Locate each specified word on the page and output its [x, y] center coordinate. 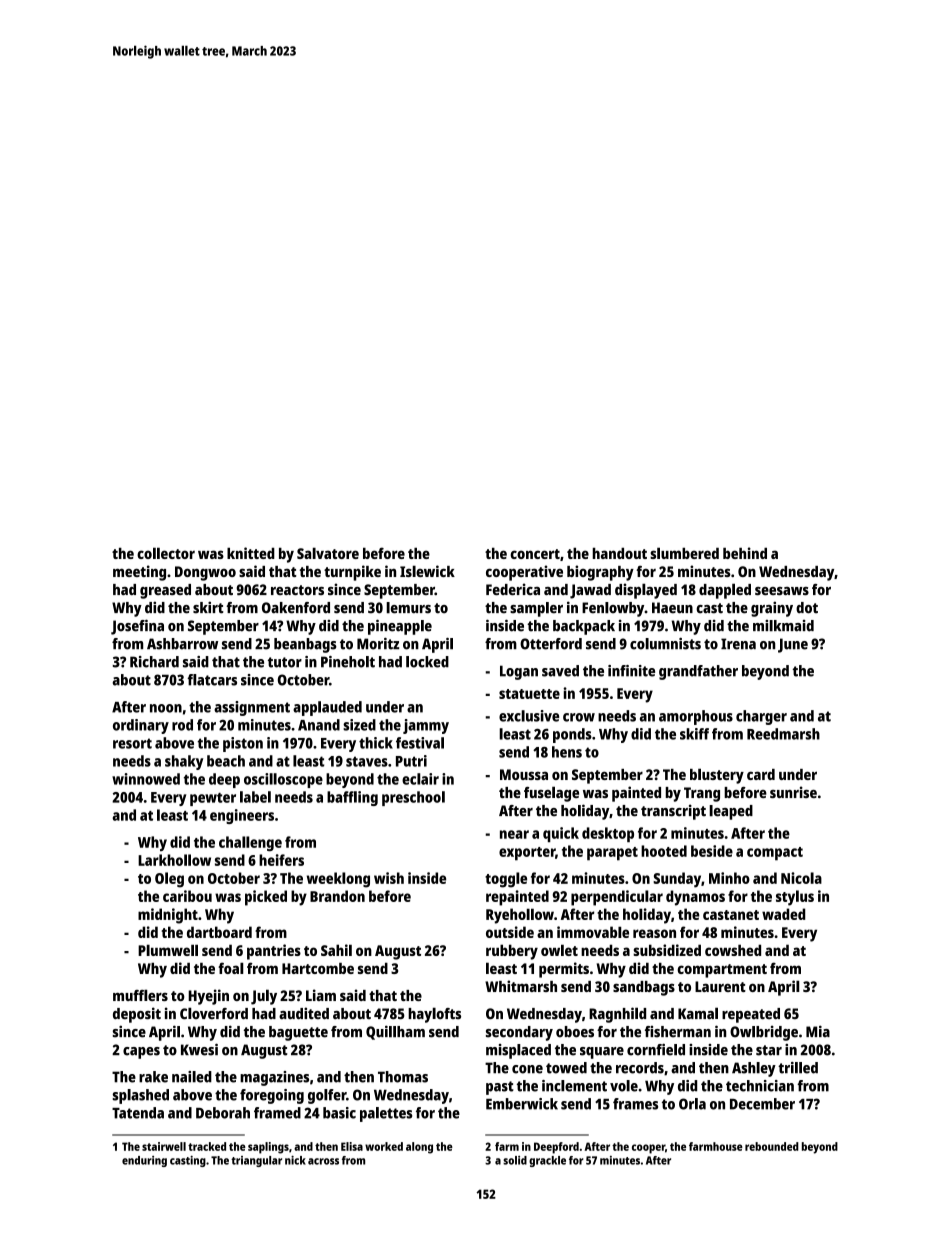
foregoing [272, 1096]
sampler [536, 609]
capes [141, 1053]
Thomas [403, 1077]
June [793, 645]
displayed [646, 591]
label [255, 797]
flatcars [212, 680]
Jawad [590, 591]
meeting [139, 573]
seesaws [782, 591]
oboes [575, 1032]
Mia [818, 1031]
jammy [426, 726]
